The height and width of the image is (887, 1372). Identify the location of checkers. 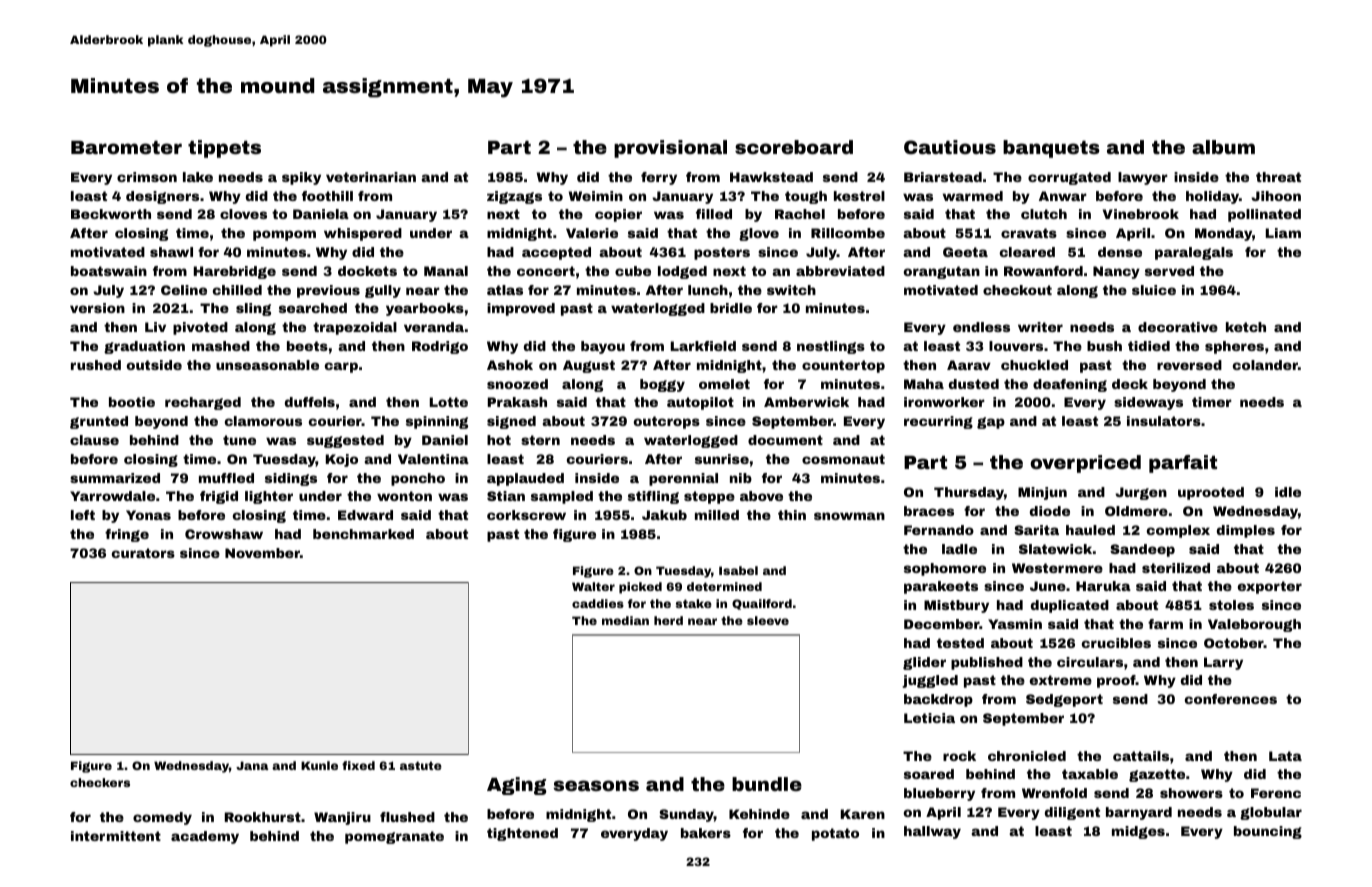
(100, 782).
